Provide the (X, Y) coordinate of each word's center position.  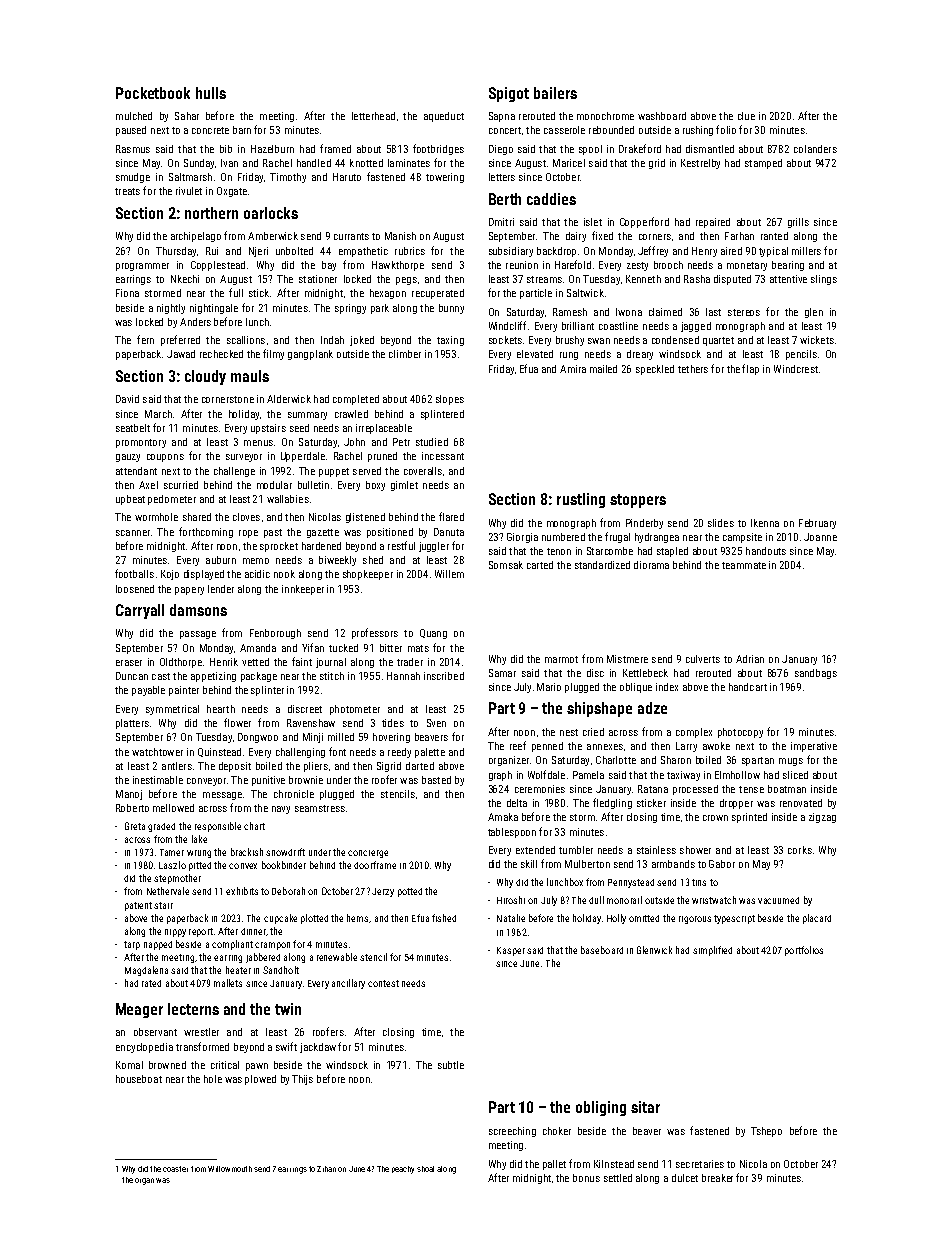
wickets (817, 340)
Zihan (326, 1169)
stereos (744, 312)
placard (817, 919)
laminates (409, 163)
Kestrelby (700, 164)
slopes (450, 400)
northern (211, 213)
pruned (382, 457)
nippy (175, 933)
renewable (337, 957)
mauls (250, 376)
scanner (133, 533)
